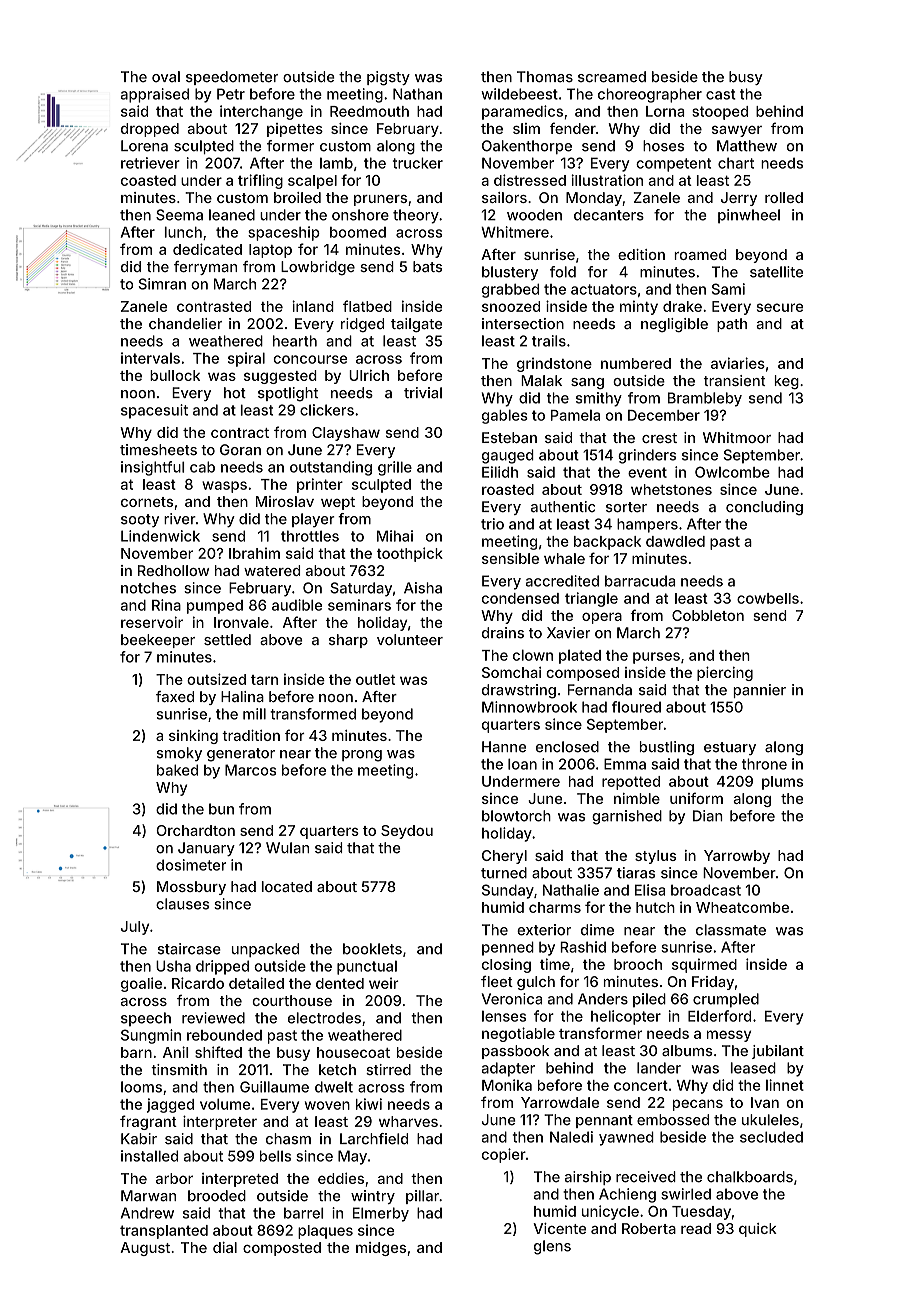 This image has height=1308, width=924. I want to click on Wheatcombe, so click(742, 907).
